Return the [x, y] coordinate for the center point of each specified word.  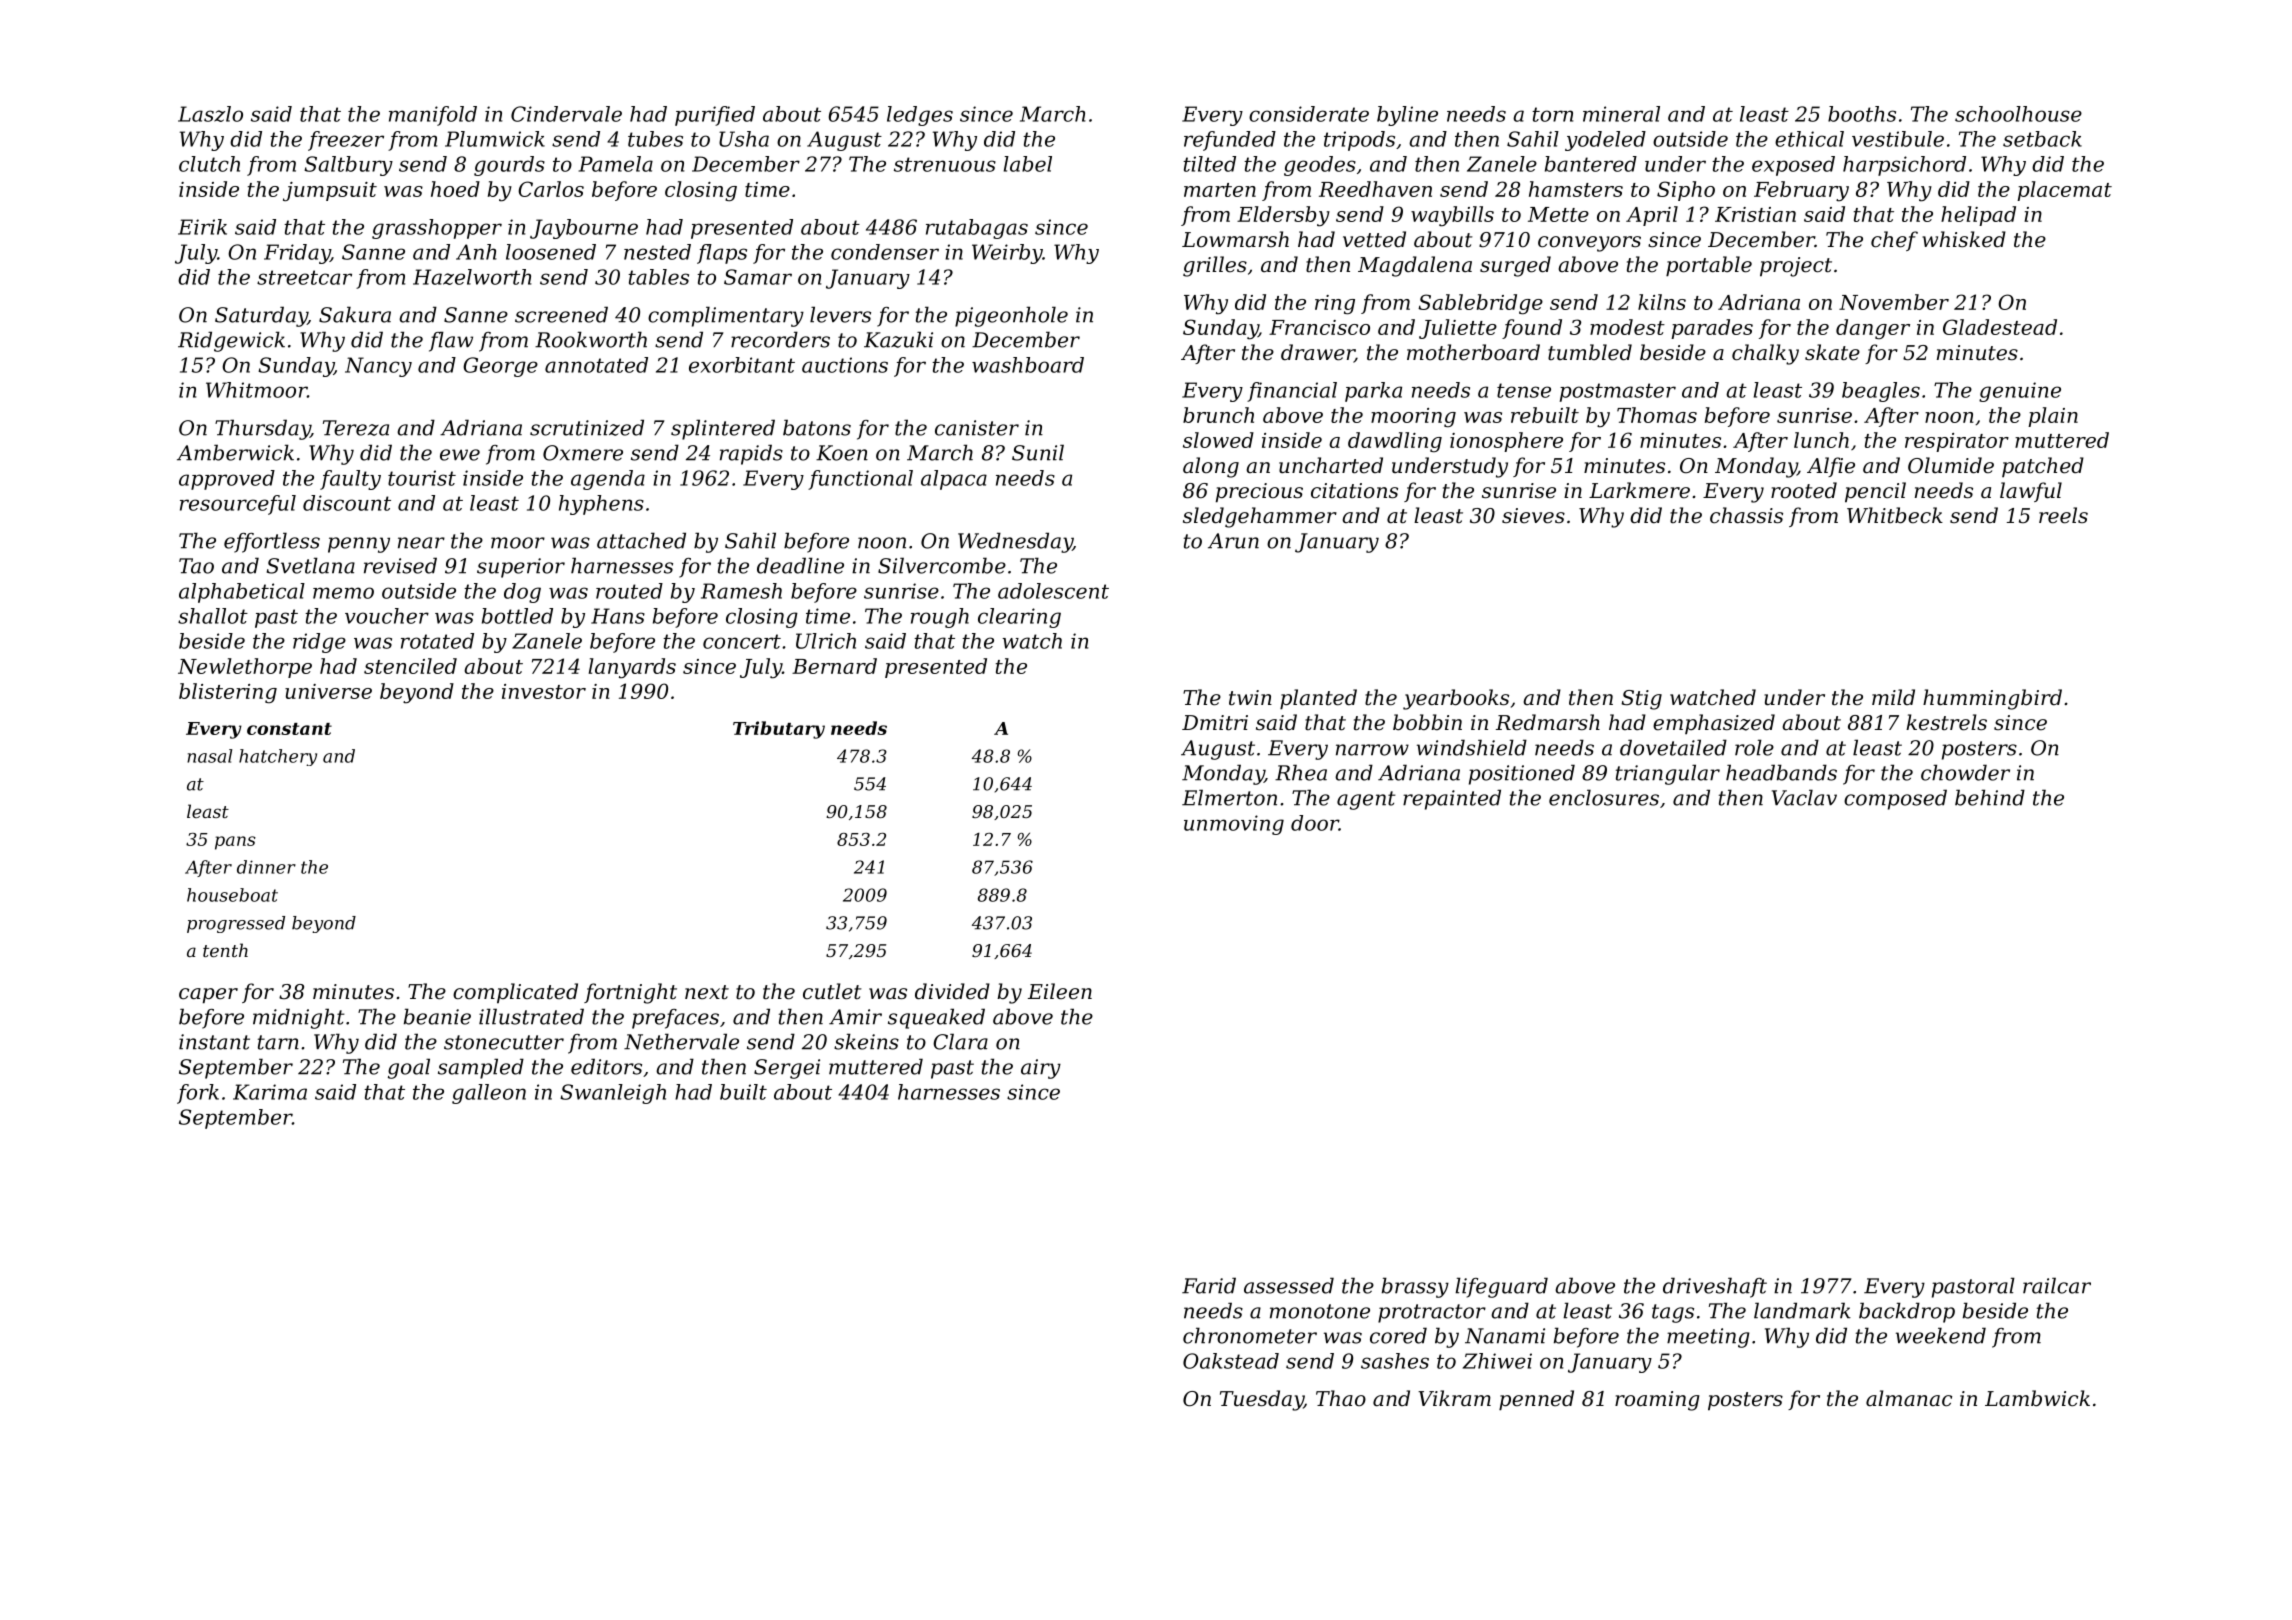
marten [1220, 190]
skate [1832, 352]
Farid [1209, 1285]
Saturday [261, 316]
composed [1895, 799]
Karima [270, 1092]
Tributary [779, 730]
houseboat [232, 895]
